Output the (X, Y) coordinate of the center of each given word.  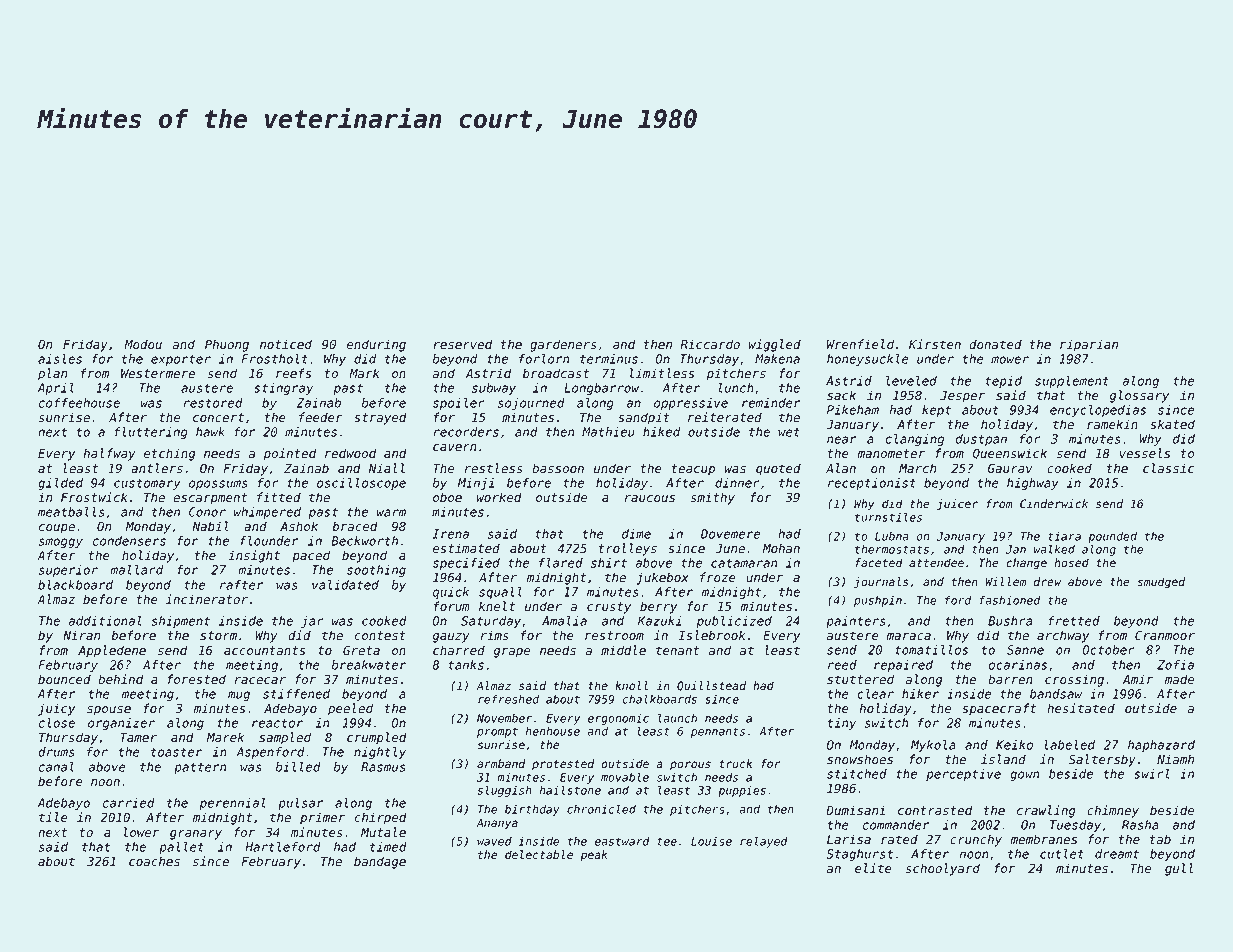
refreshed (508, 699)
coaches (154, 861)
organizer (121, 724)
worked (499, 497)
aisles (60, 359)
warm (391, 513)
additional (105, 621)
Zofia (1175, 665)
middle (623, 650)
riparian (1089, 345)
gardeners (563, 345)
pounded (1112, 537)
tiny (842, 724)
